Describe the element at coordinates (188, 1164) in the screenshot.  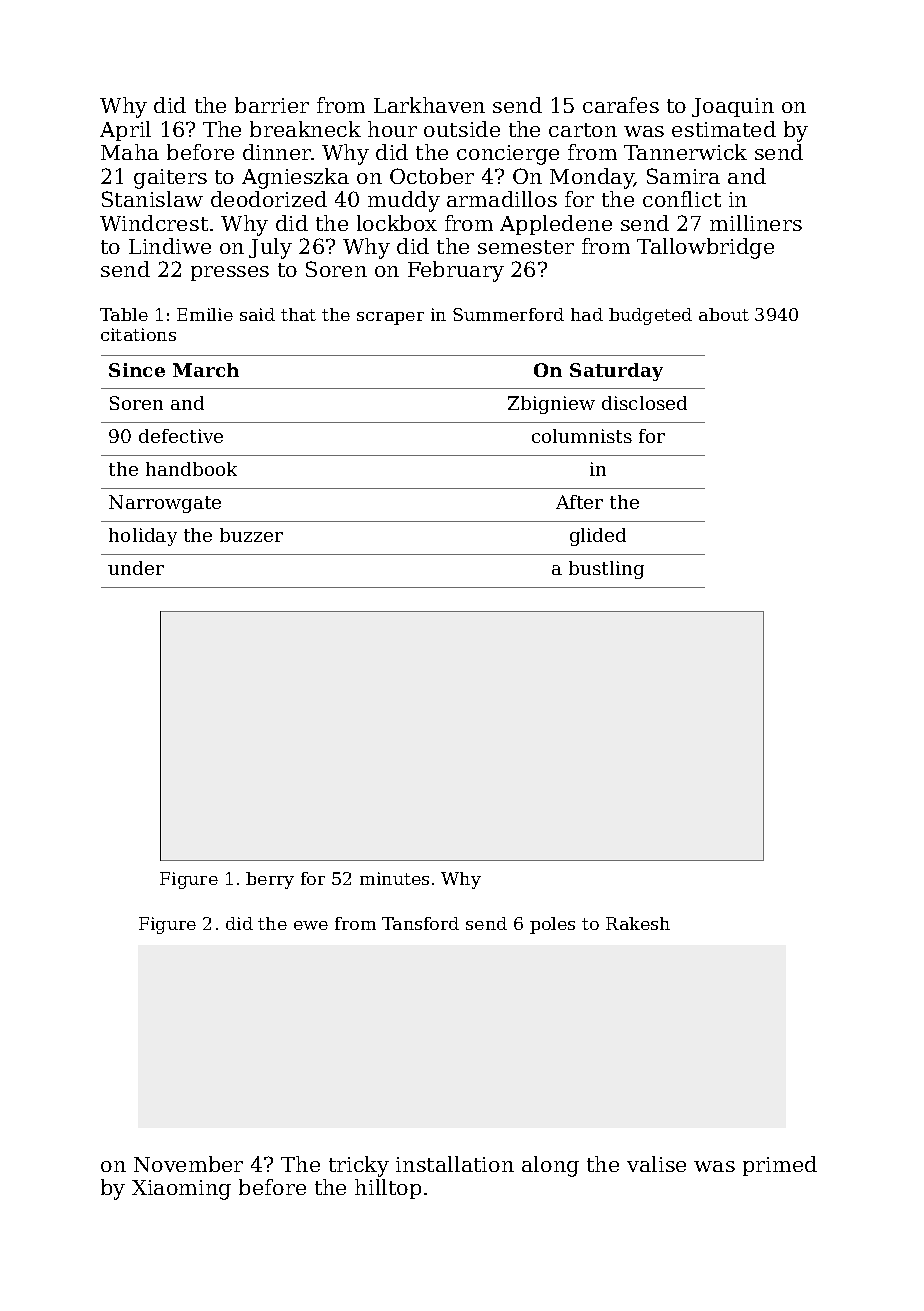
I see `November` at that location.
